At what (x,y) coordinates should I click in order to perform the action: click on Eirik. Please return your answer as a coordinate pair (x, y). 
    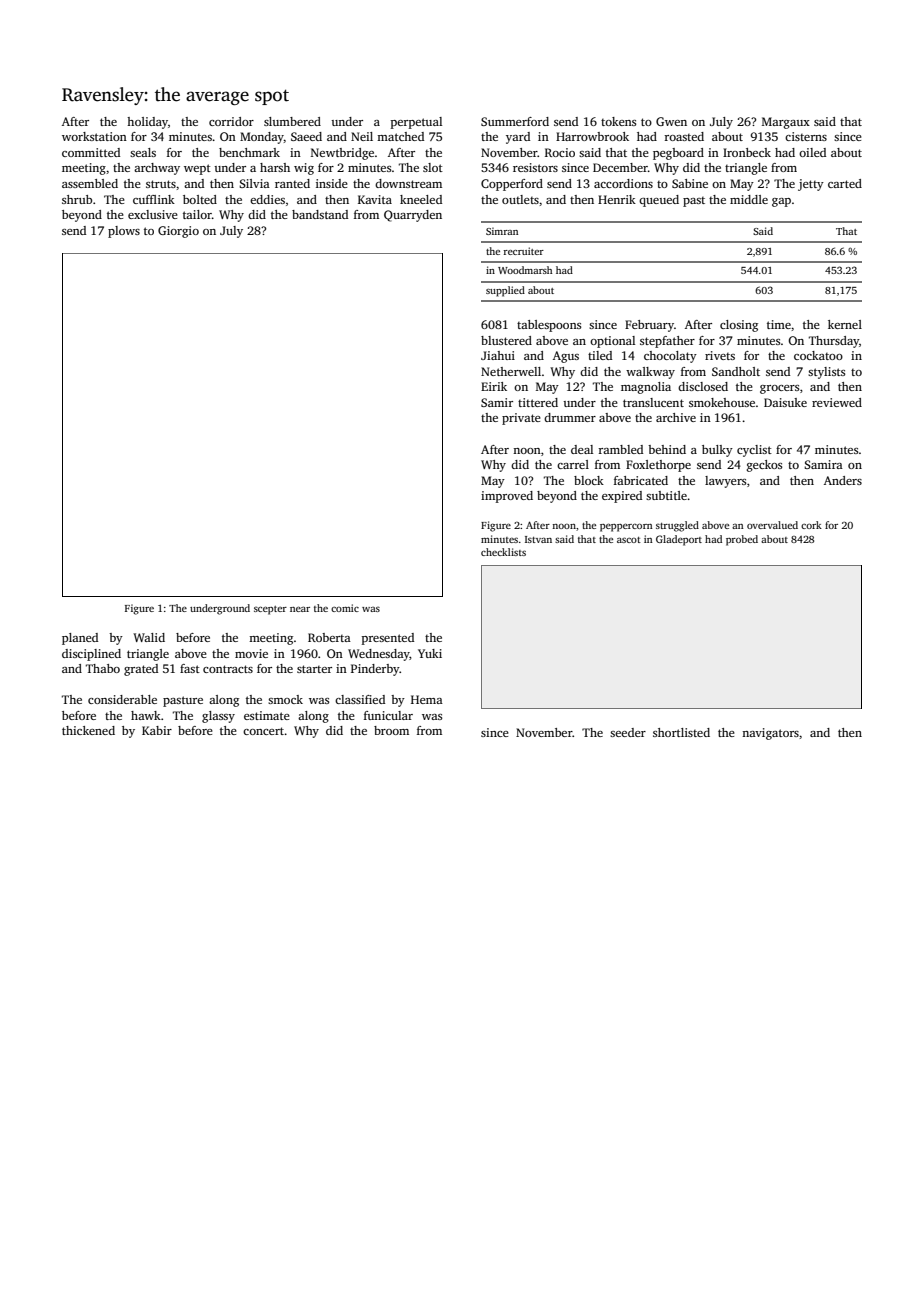
    Looking at the image, I should click on (494, 386).
